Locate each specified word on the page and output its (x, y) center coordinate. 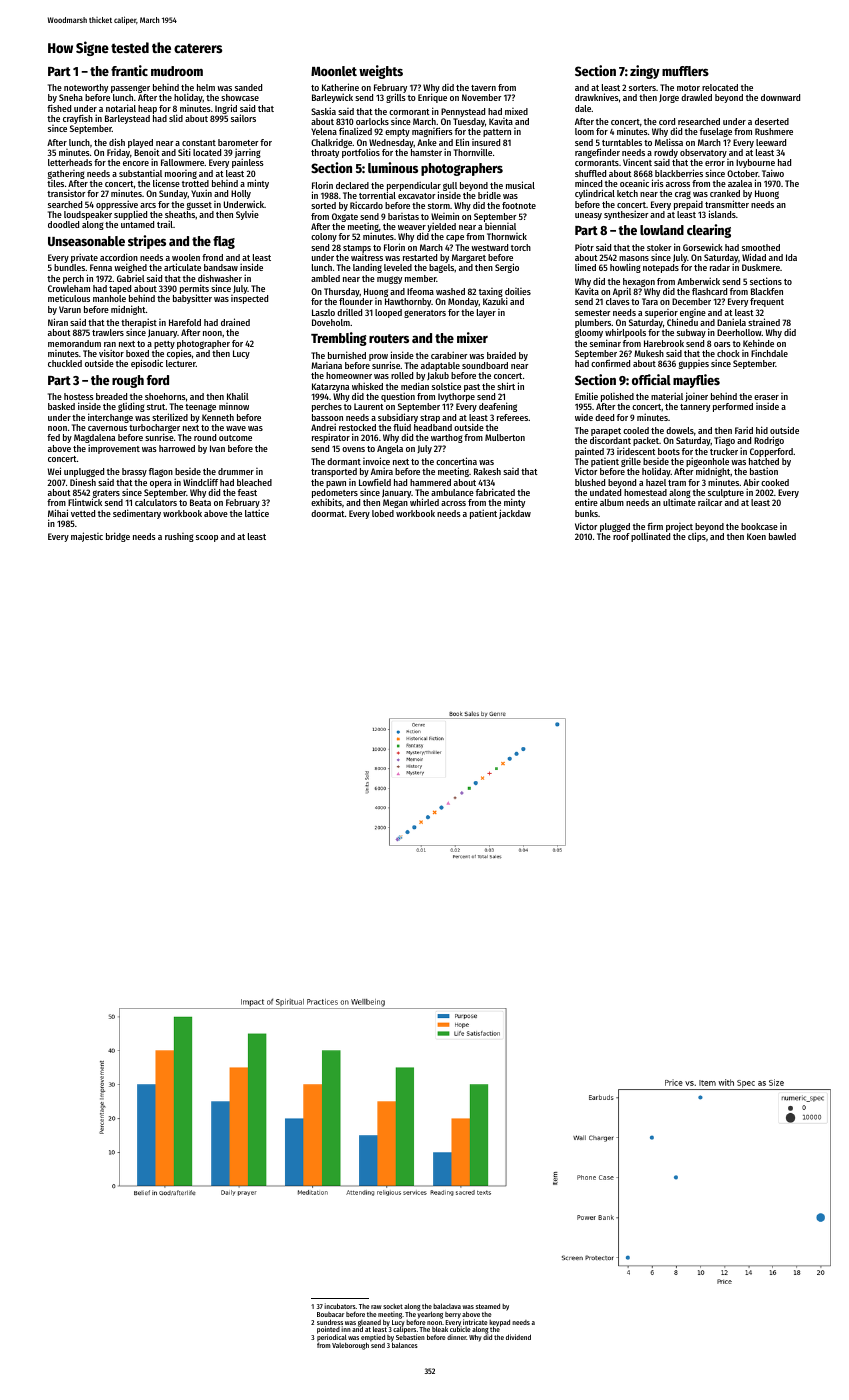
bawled (782, 536)
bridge (118, 537)
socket (393, 1306)
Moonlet (334, 71)
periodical (332, 1339)
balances (405, 1345)
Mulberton (505, 437)
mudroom (177, 71)
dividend (518, 1337)
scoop (207, 538)
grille (631, 462)
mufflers (685, 71)
